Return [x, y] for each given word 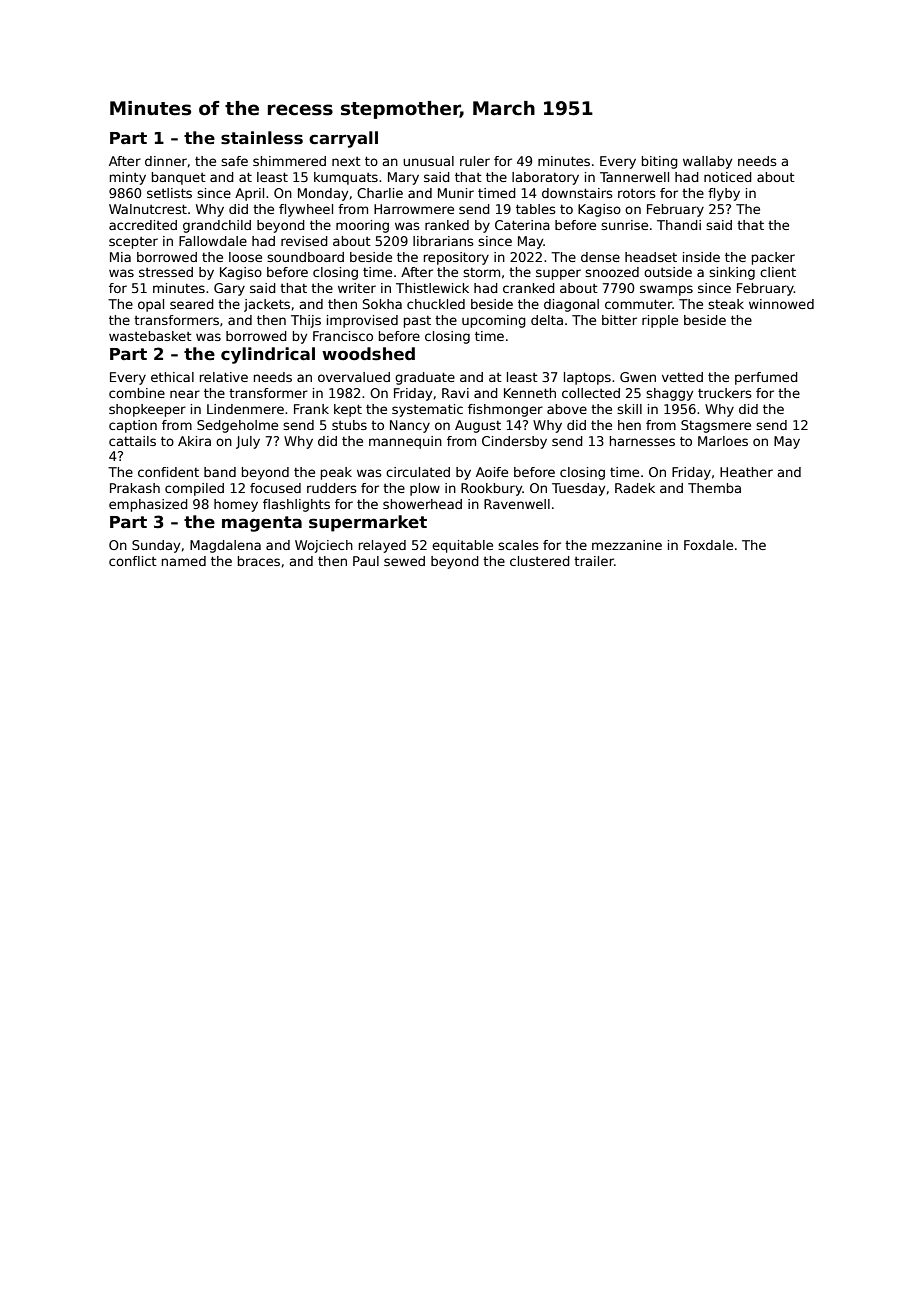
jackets [267, 305]
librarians [443, 241]
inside [701, 257]
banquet [179, 178]
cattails [132, 441]
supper [558, 274]
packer [773, 258]
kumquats [346, 178]
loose [245, 257]
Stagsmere [716, 426]
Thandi [679, 225]
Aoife [492, 472]
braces [259, 561]
